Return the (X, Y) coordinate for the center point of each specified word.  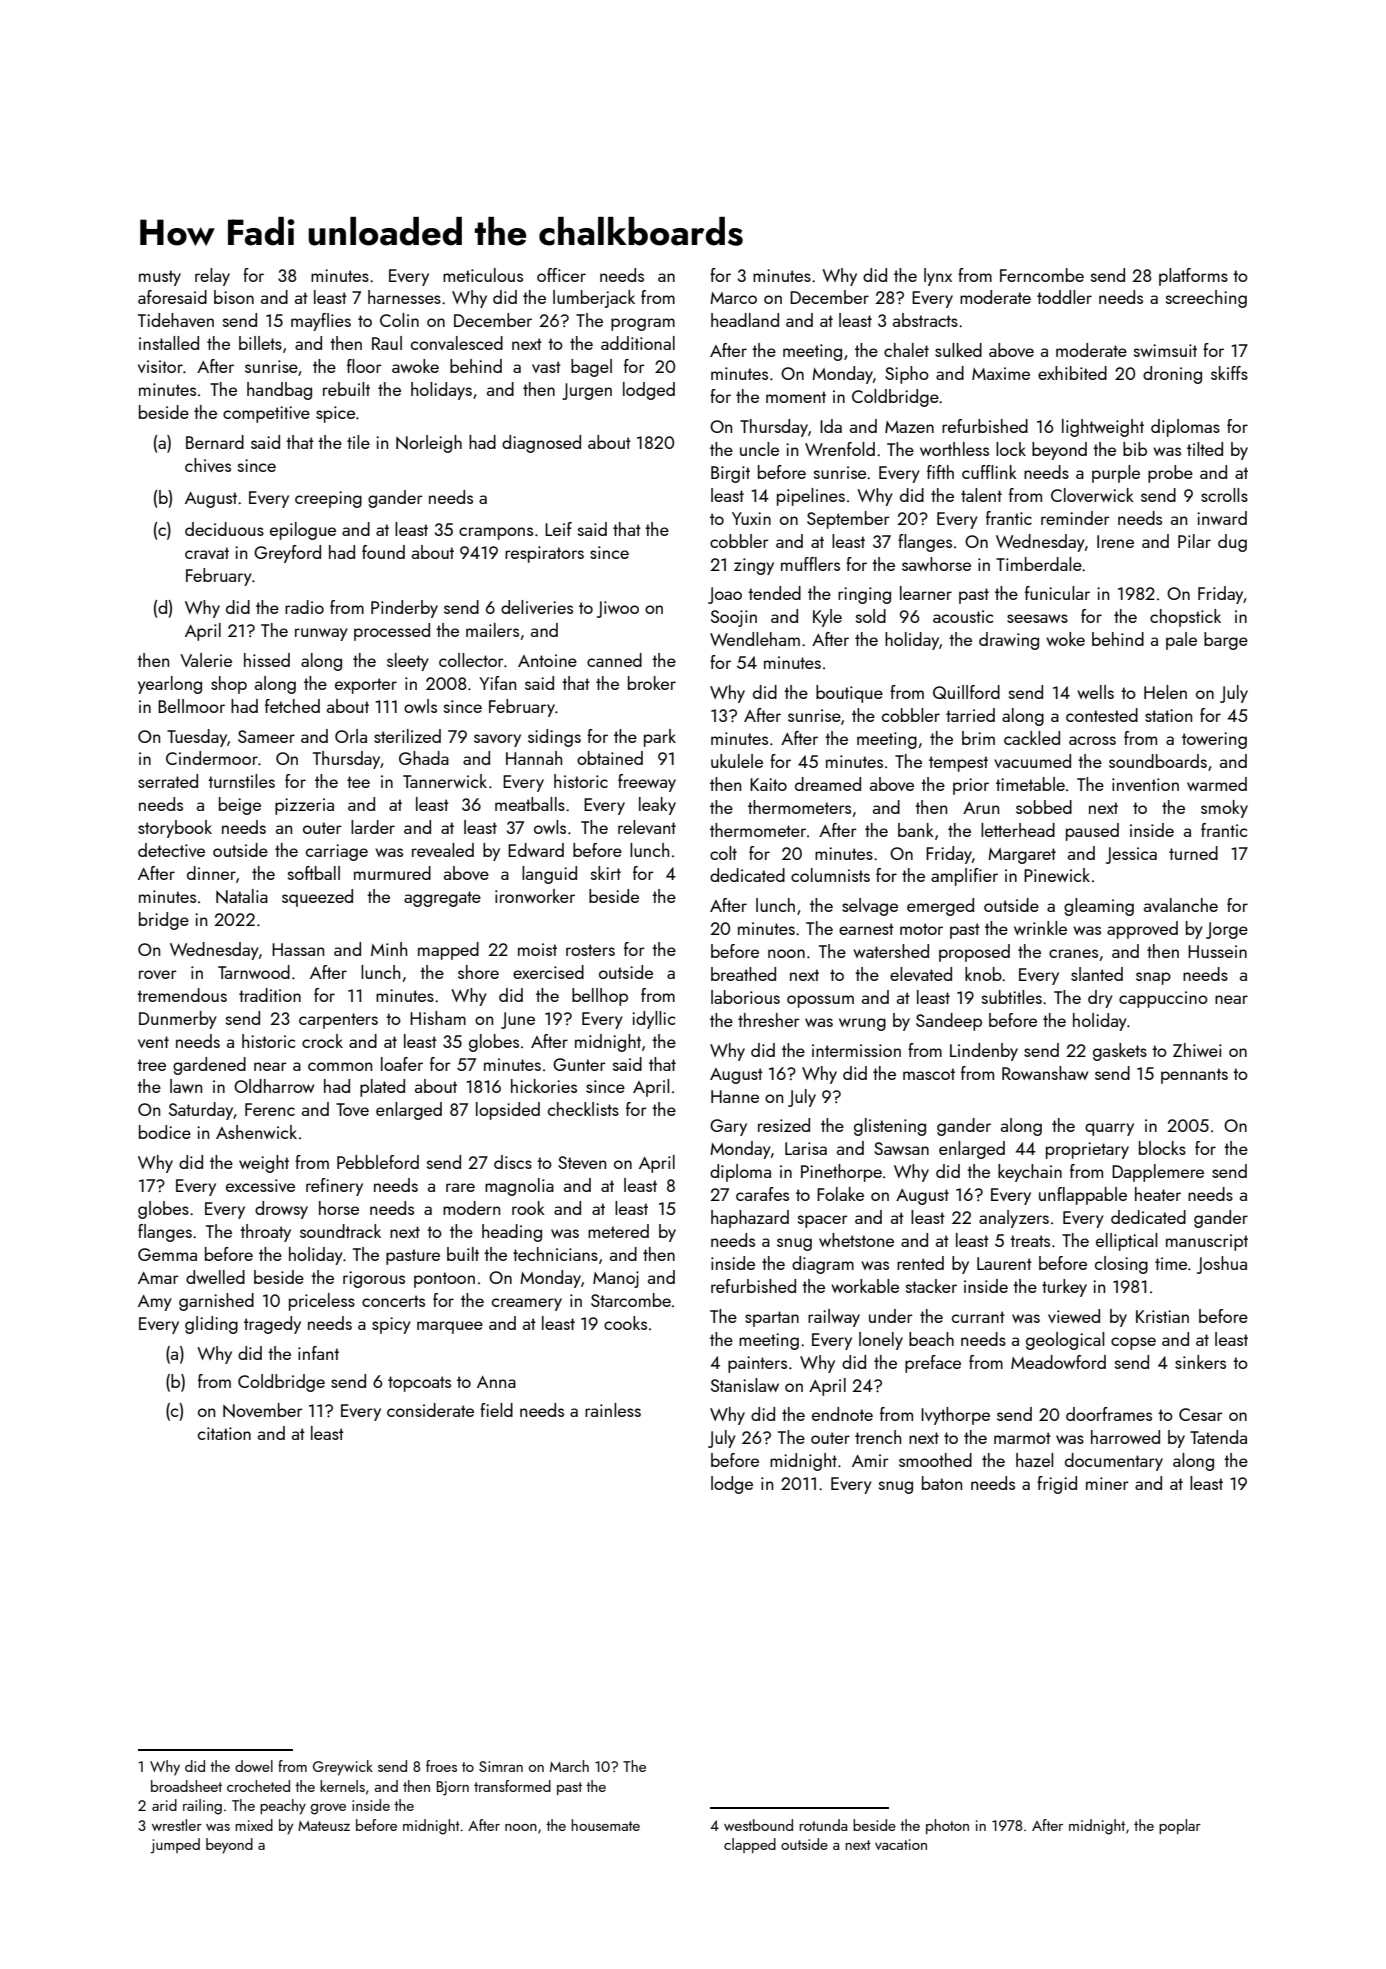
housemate (605, 1825)
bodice (165, 1132)
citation (224, 1433)
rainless (613, 1410)
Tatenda (1218, 1437)
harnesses (404, 297)
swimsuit (1165, 350)
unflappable (1083, 1196)
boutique (849, 694)
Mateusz (324, 1826)
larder (373, 827)
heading (512, 1233)
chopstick (1185, 618)
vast (546, 367)
